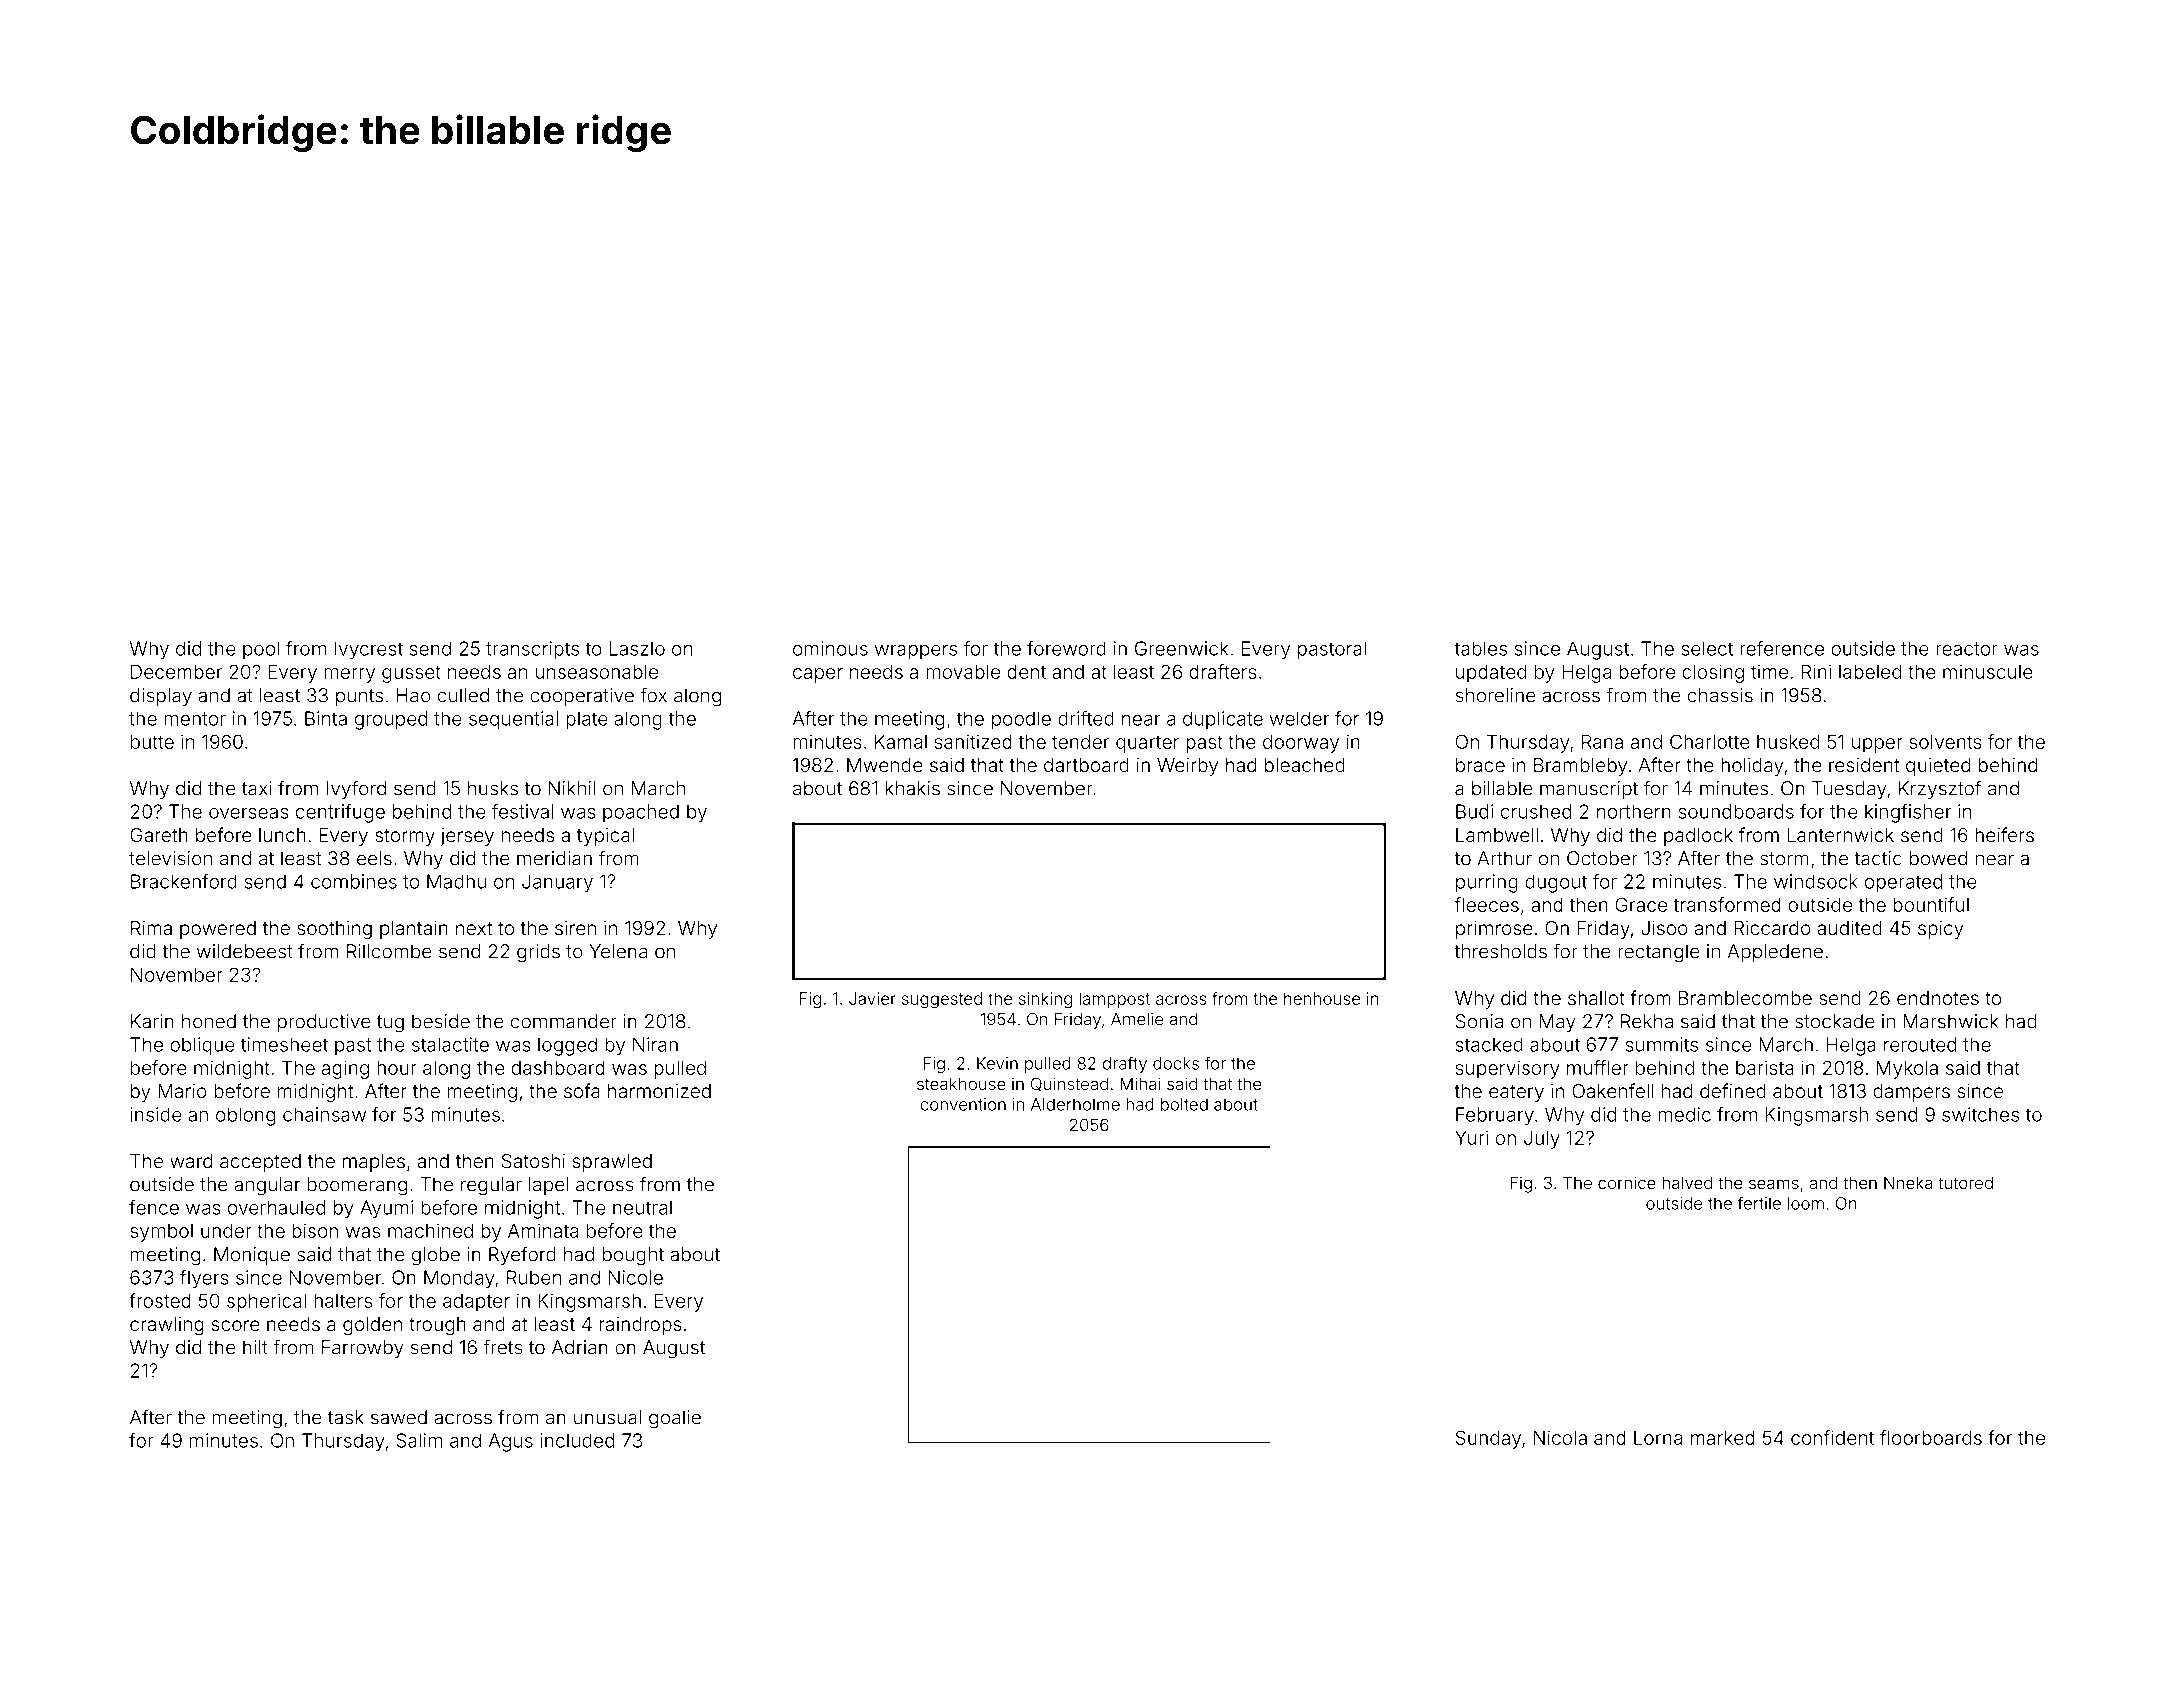 The image size is (2178, 1683). What do you see at coordinates (346, 1417) in the screenshot?
I see `task` at bounding box center [346, 1417].
